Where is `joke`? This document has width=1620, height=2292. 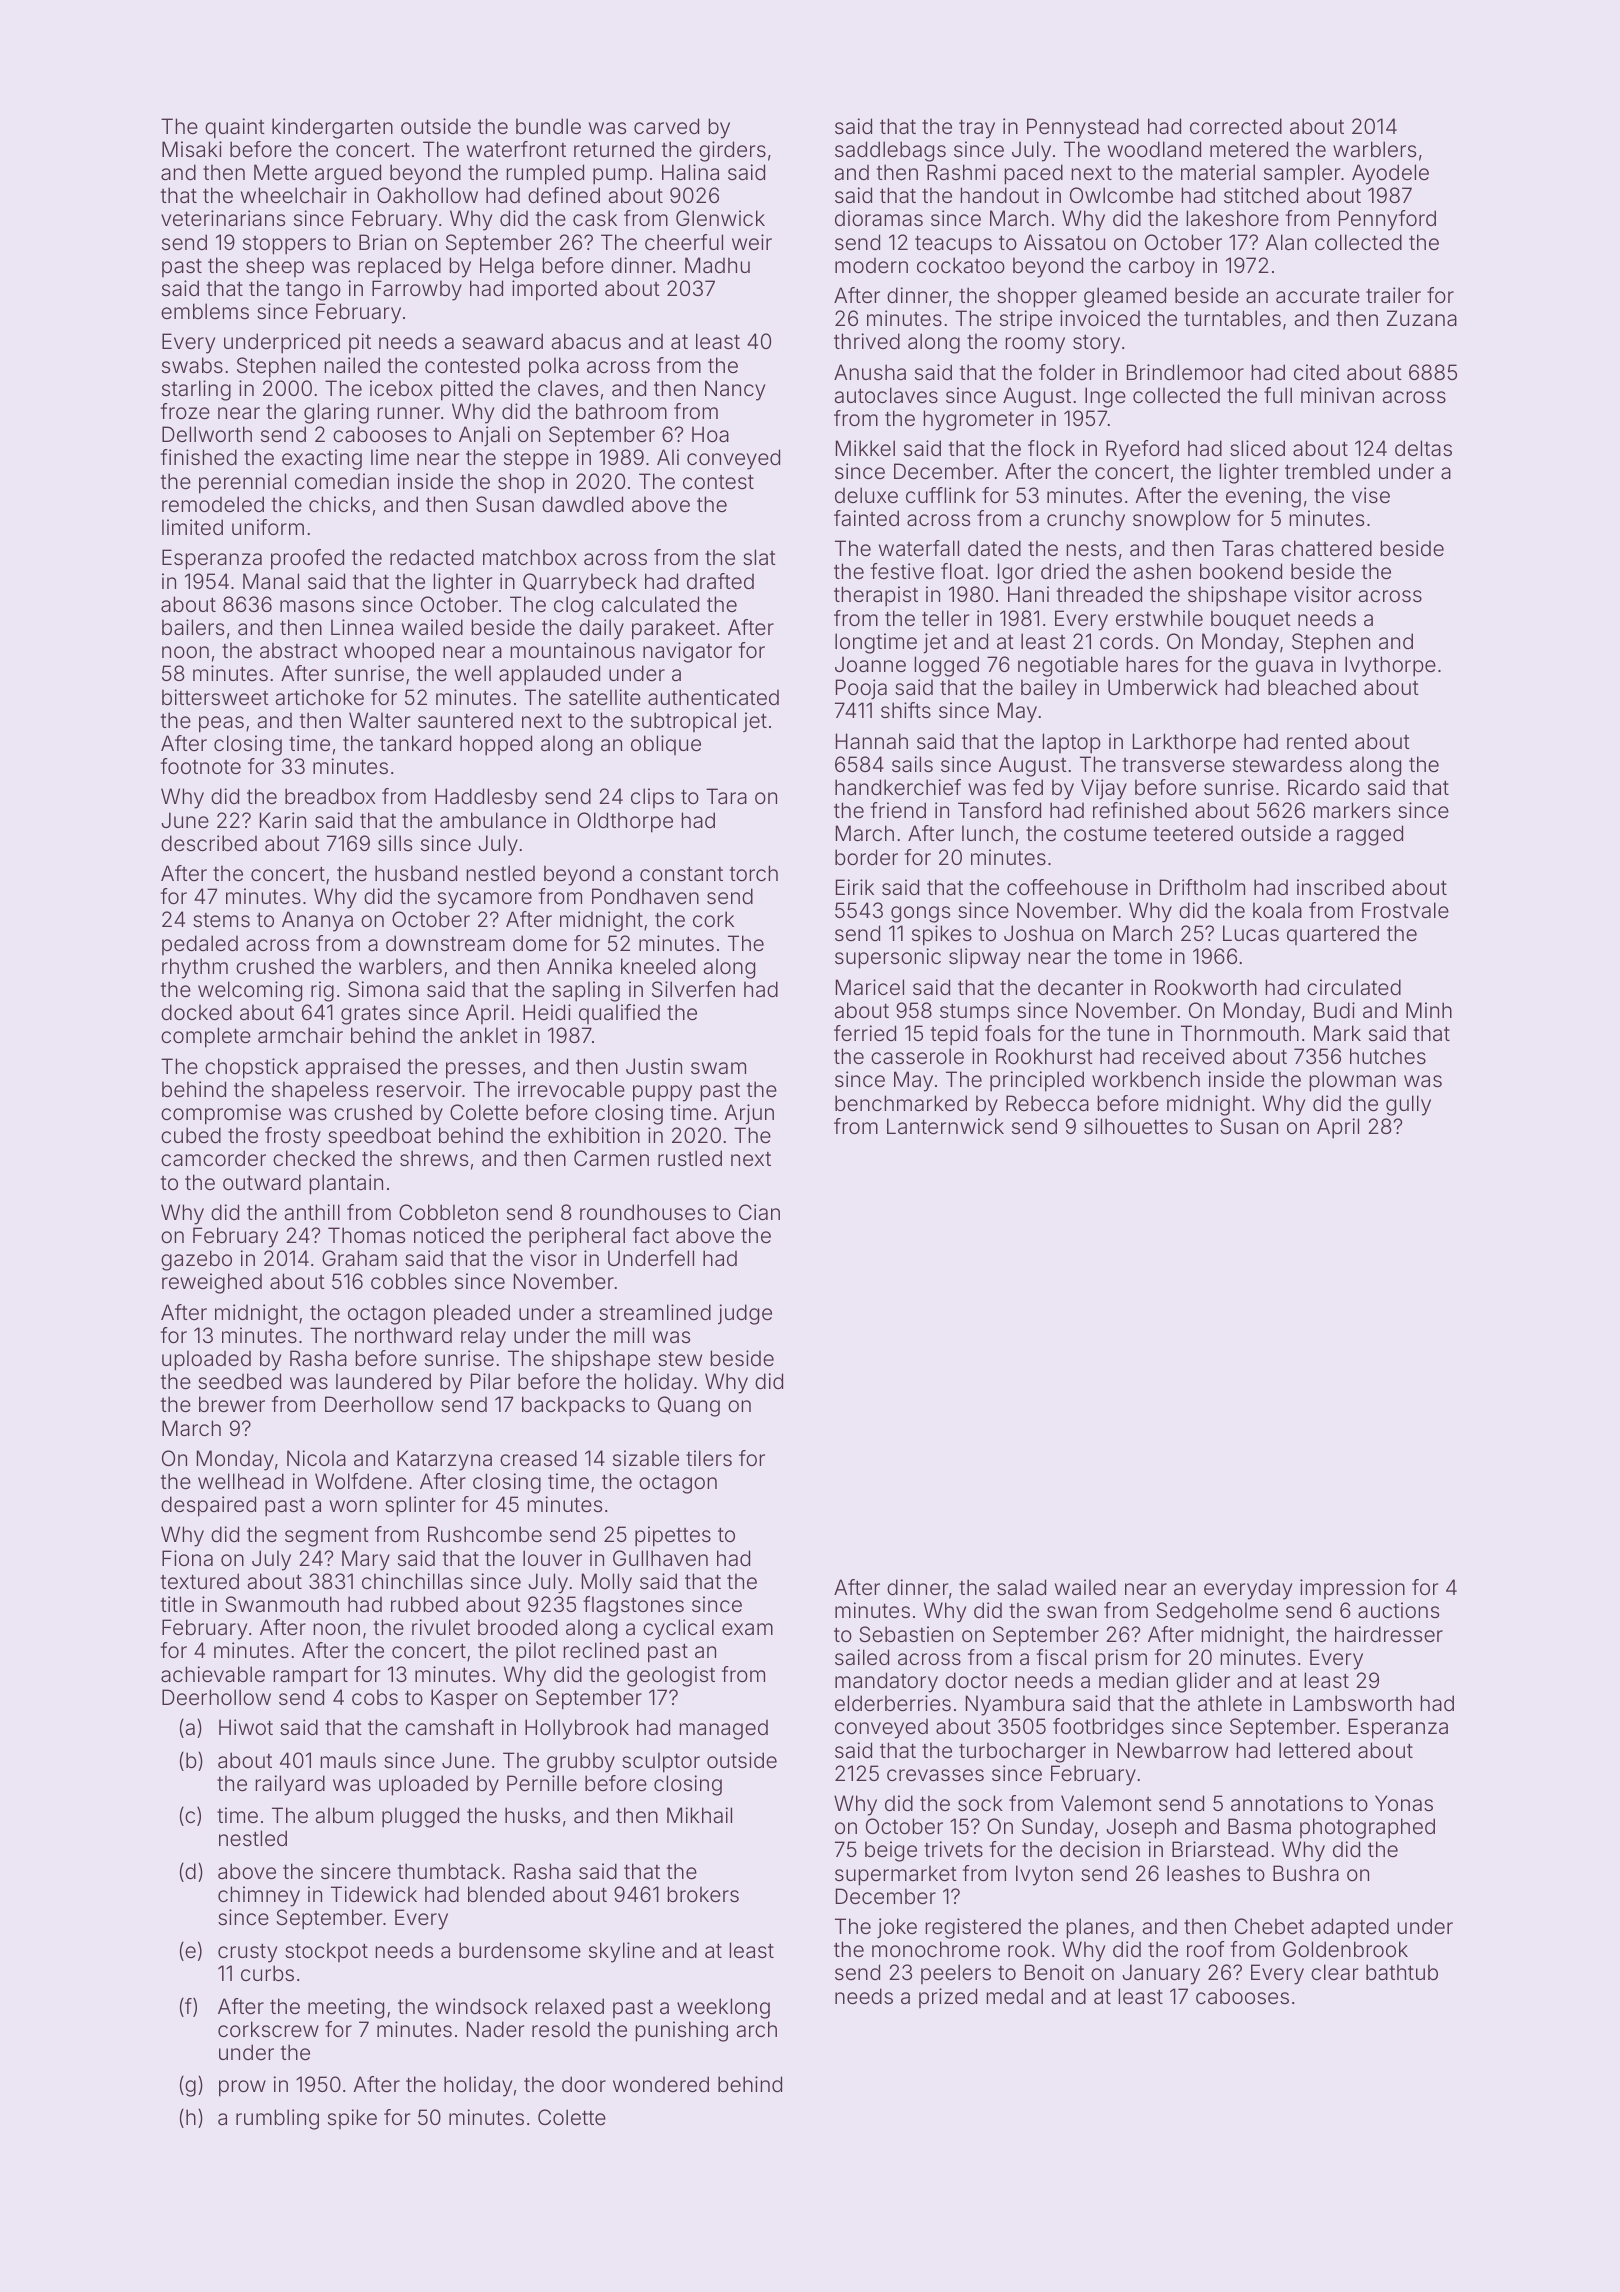
joke is located at coordinates (897, 1928).
